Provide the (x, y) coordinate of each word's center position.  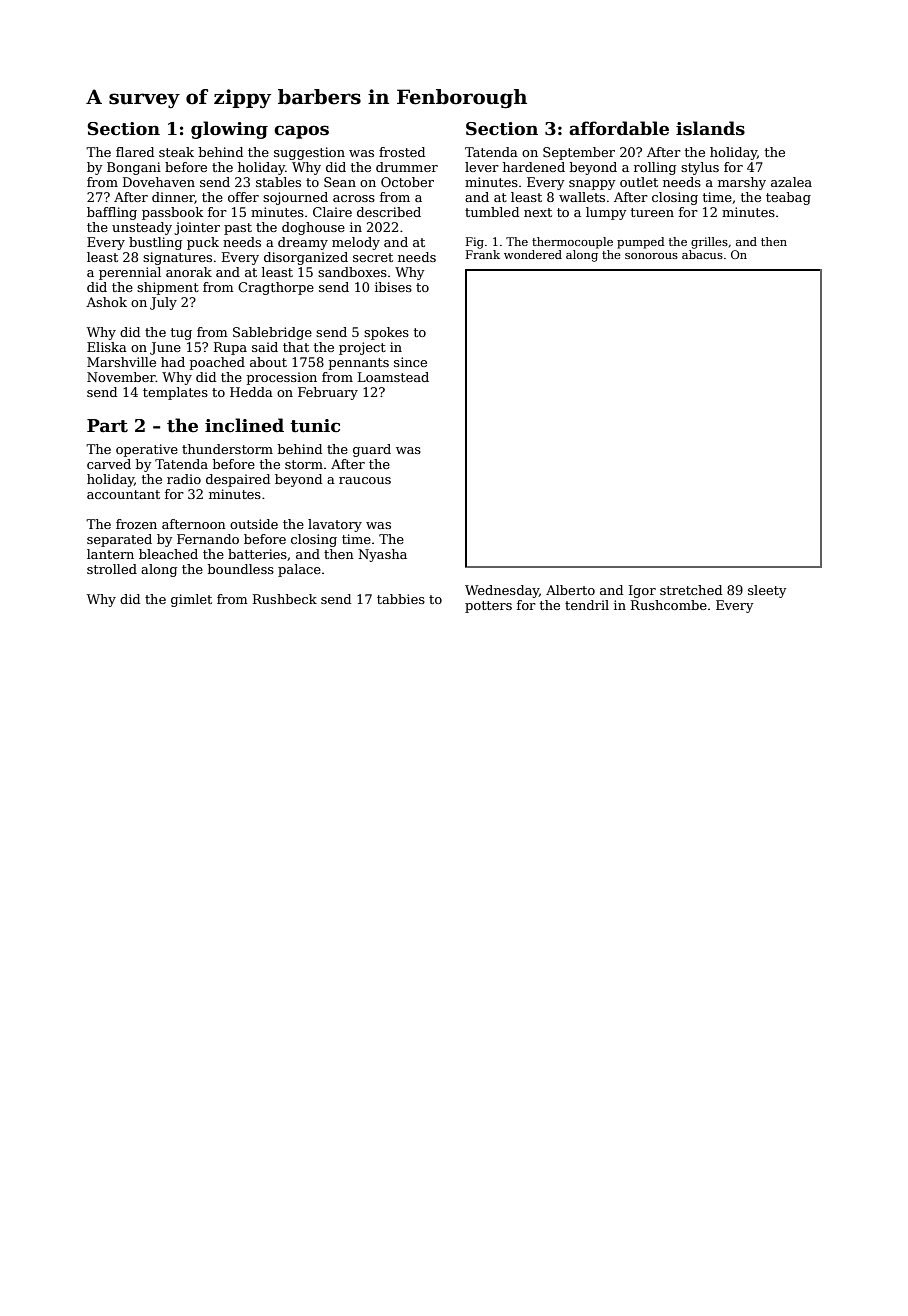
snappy (592, 185)
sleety (767, 591)
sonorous (651, 256)
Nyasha (382, 555)
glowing (229, 130)
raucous (365, 480)
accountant (123, 494)
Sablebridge (272, 333)
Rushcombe (669, 605)
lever (482, 167)
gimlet (191, 600)
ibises (393, 287)
